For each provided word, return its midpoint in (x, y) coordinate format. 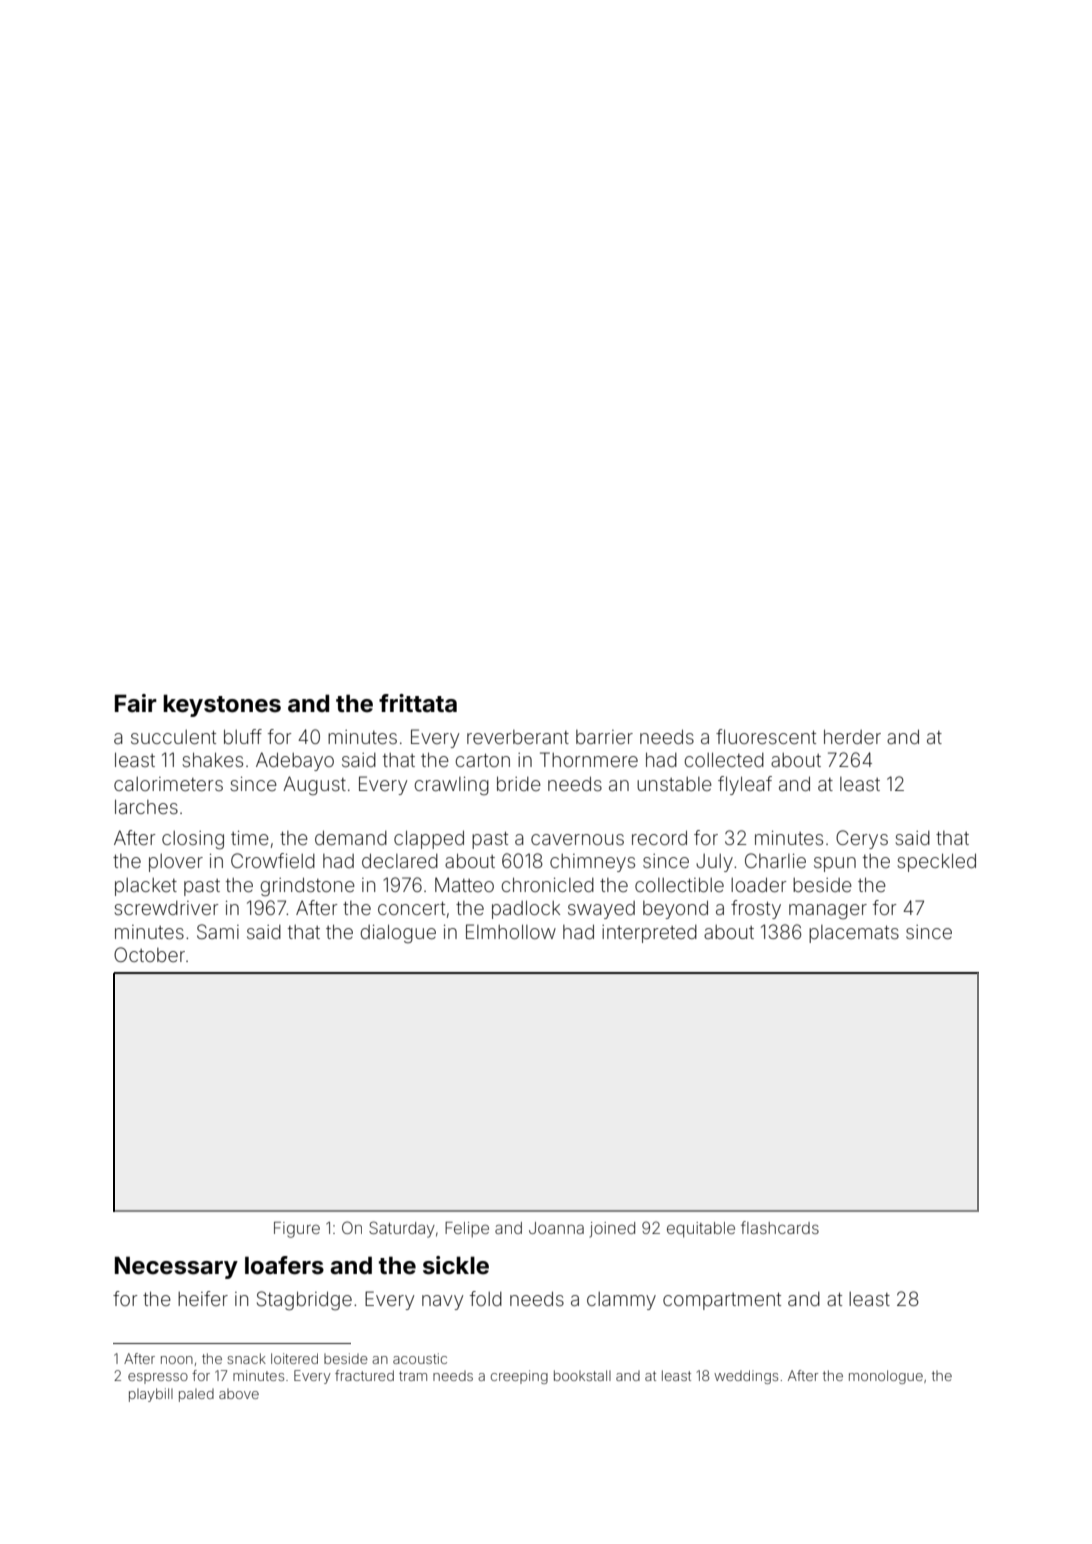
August (314, 785)
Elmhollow (511, 931)
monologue (886, 1377)
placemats (854, 934)
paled (196, 1395)
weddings (746, 1377)
